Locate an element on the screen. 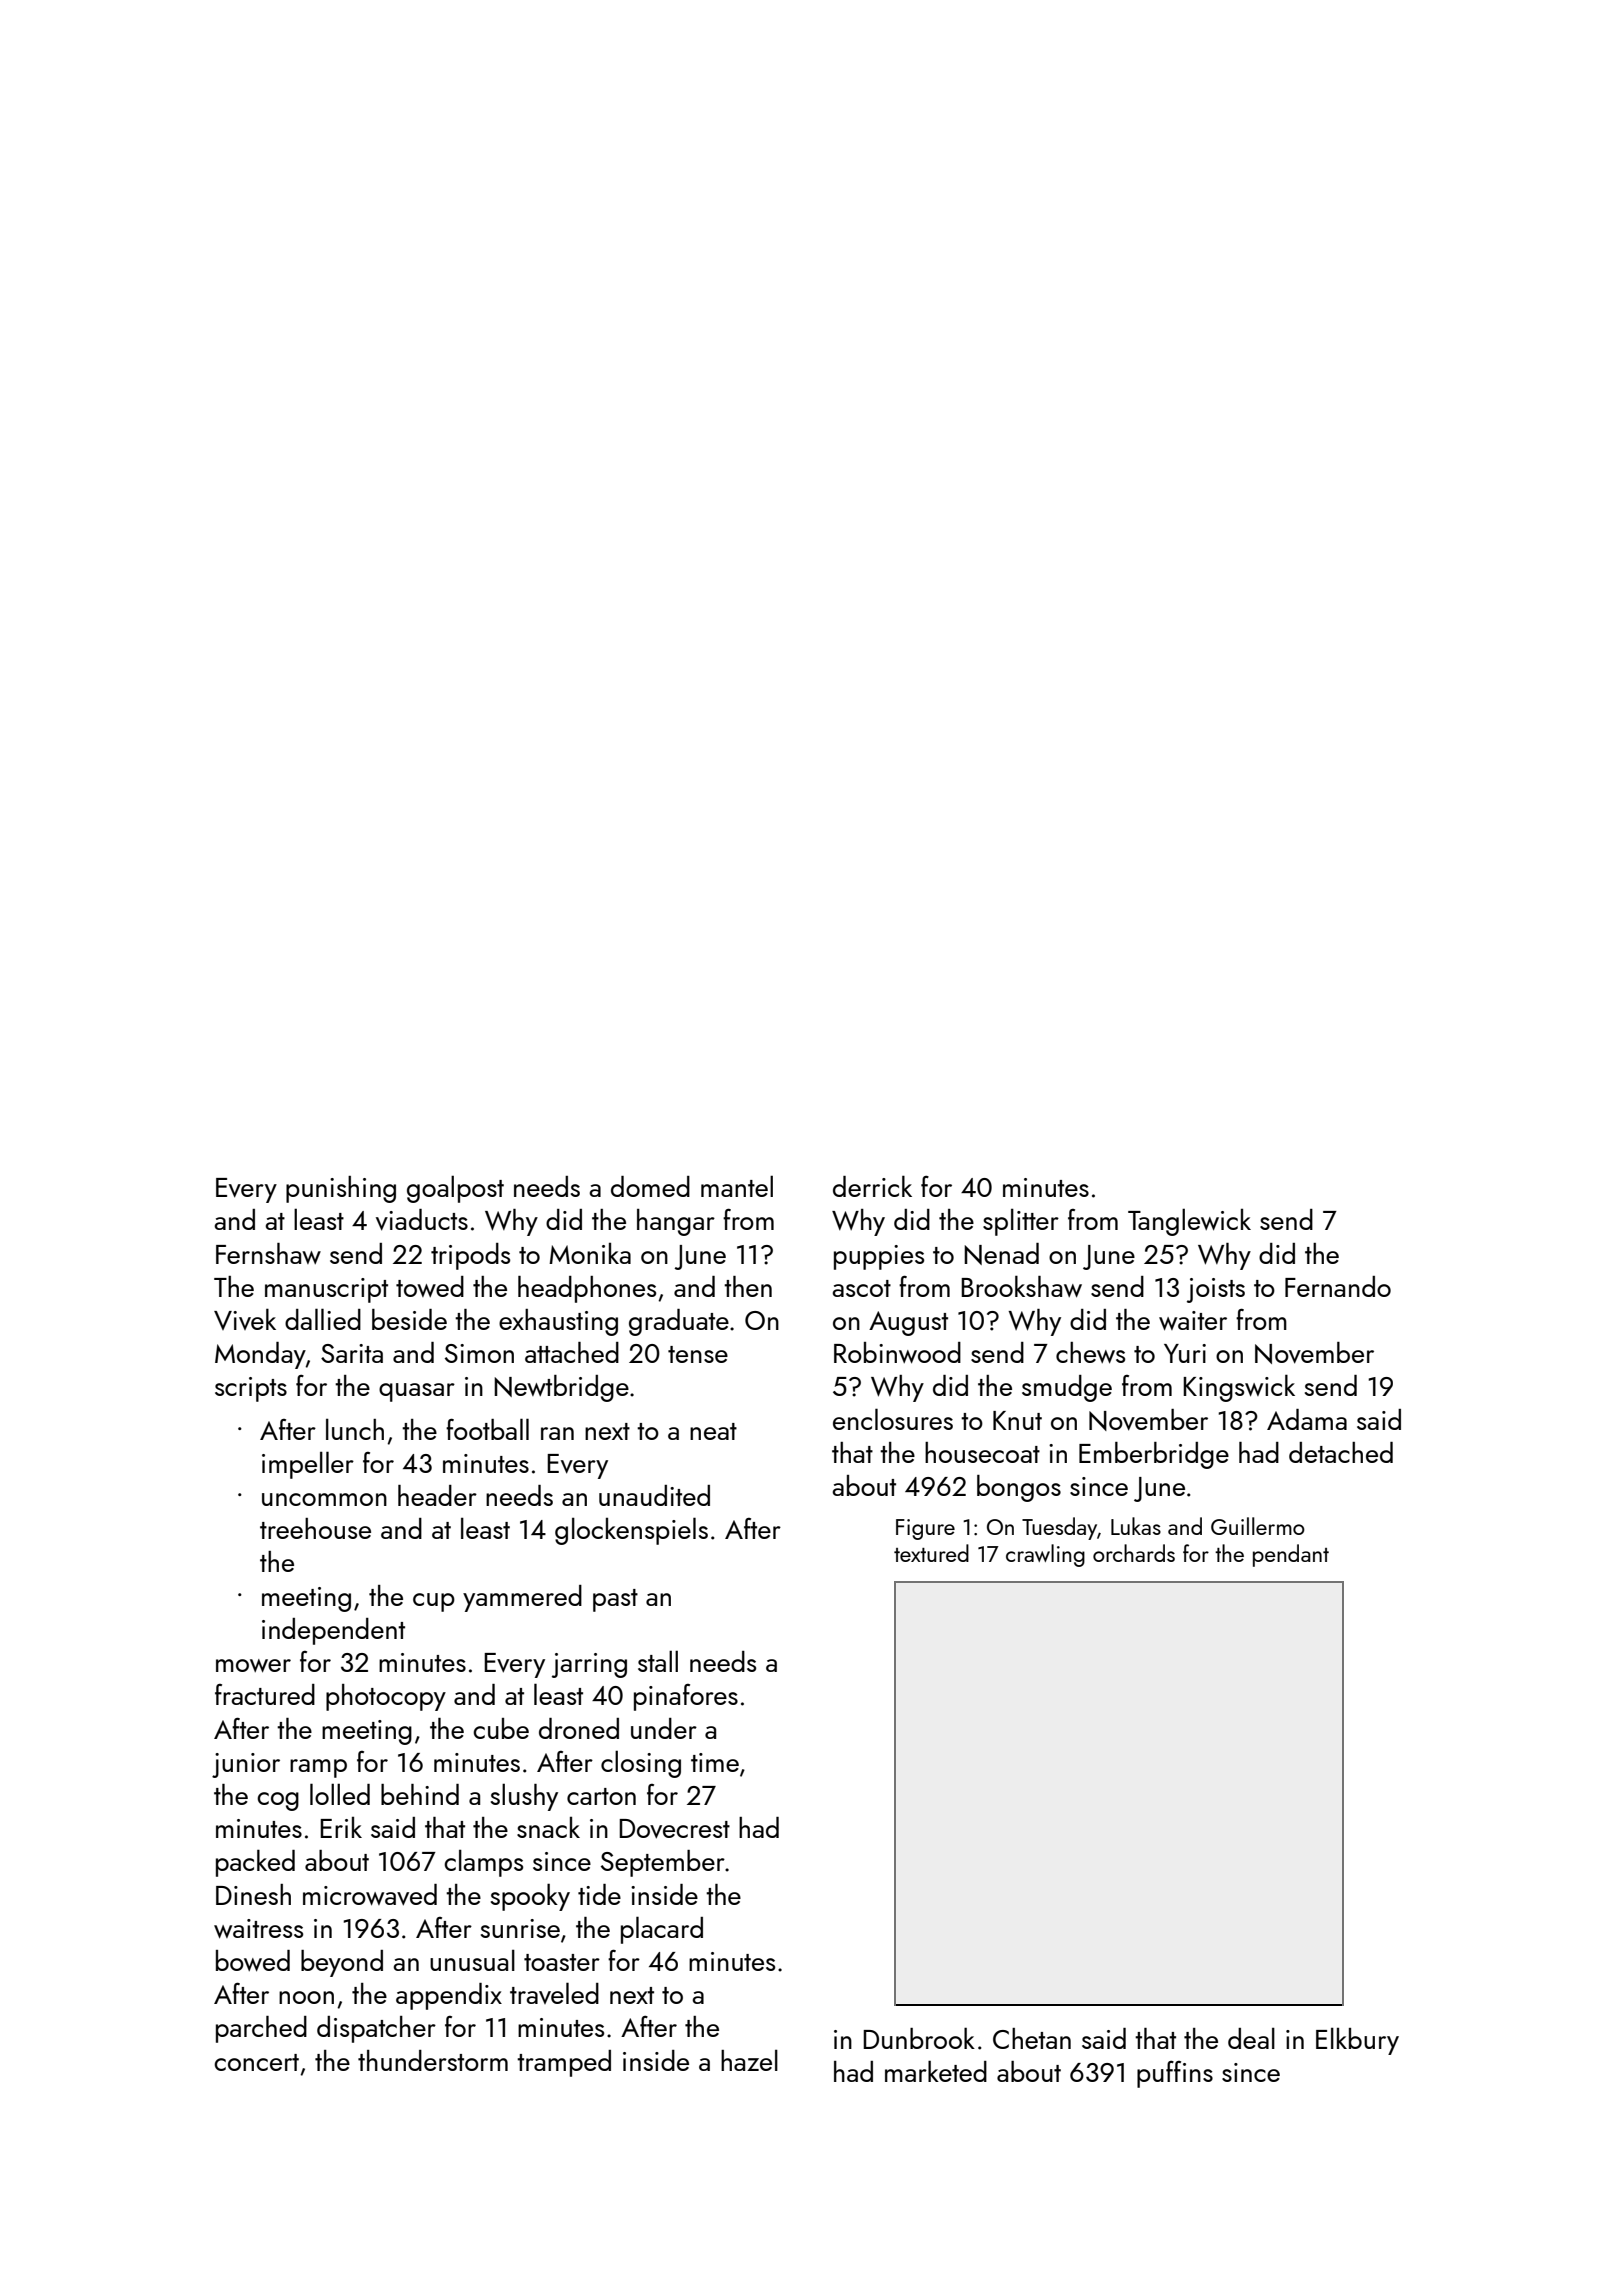 This screenshot has width=1620, height=2292. treehouse is located at coordinates (315, 1528).
